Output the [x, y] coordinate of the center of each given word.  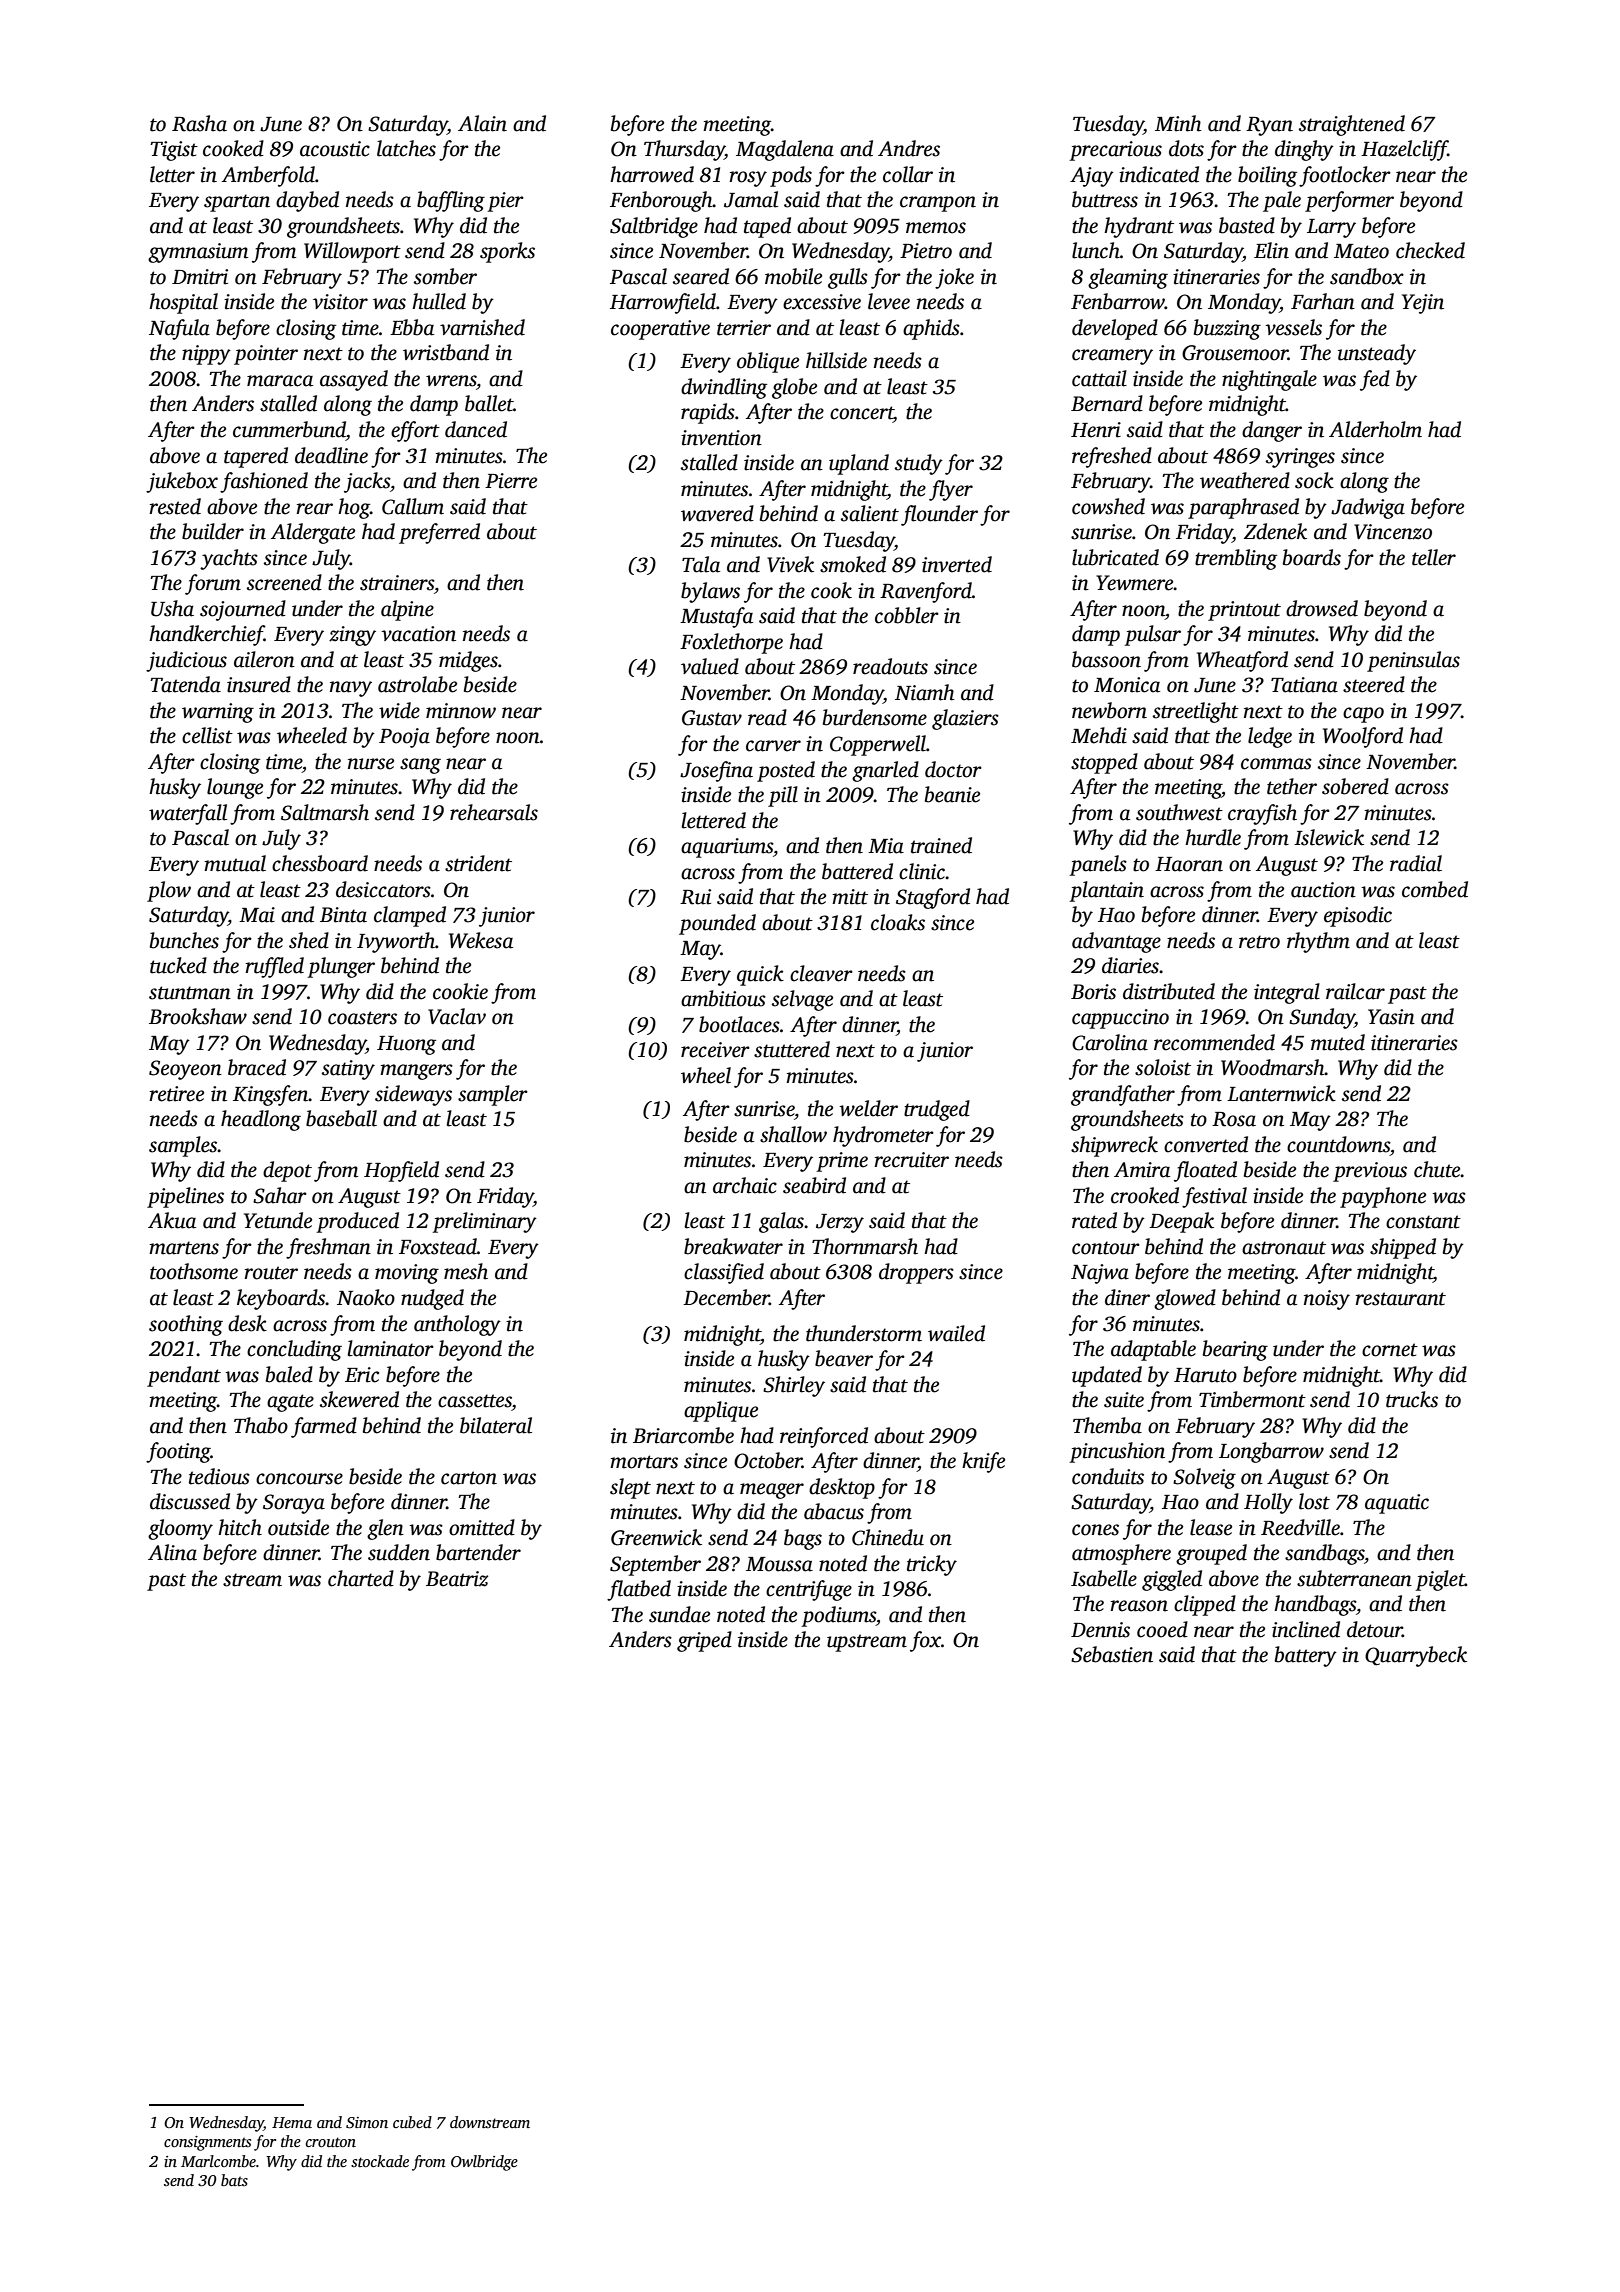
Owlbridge [484, 2163]
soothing [186, 1325]
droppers [916, 1273]
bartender [478, 1552]
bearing [1235, 1350]
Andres [909, 148]
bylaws [710, 592]
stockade [380, 2161]
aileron [264, 659]
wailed [956, 1333]
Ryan [1269, 126]
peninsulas [1413, 661]
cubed [412, 2122]
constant [1423, 1222]
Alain [482, 123]
